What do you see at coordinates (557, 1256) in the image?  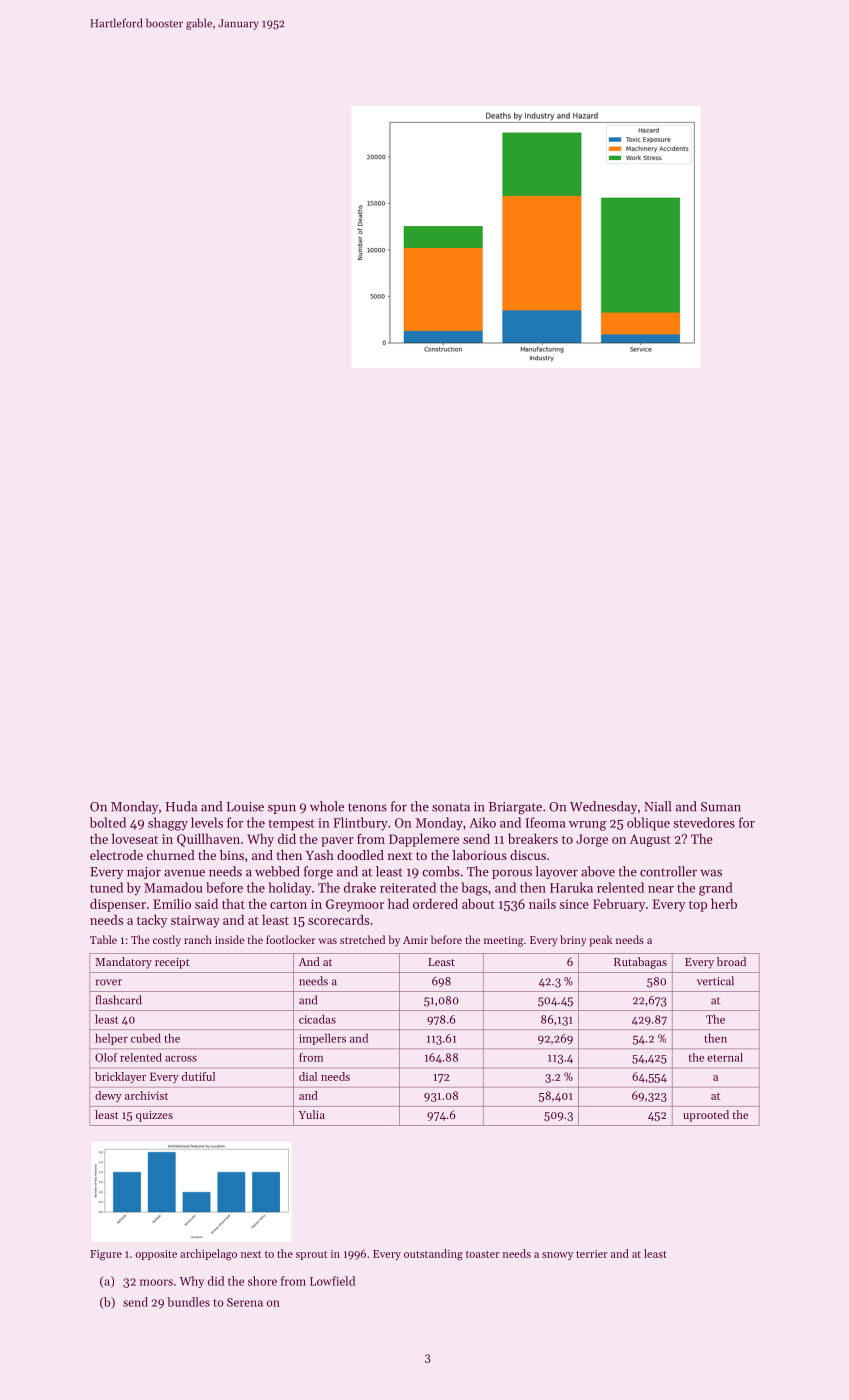 I see `snowy` at bounding box center [557, 1256].
